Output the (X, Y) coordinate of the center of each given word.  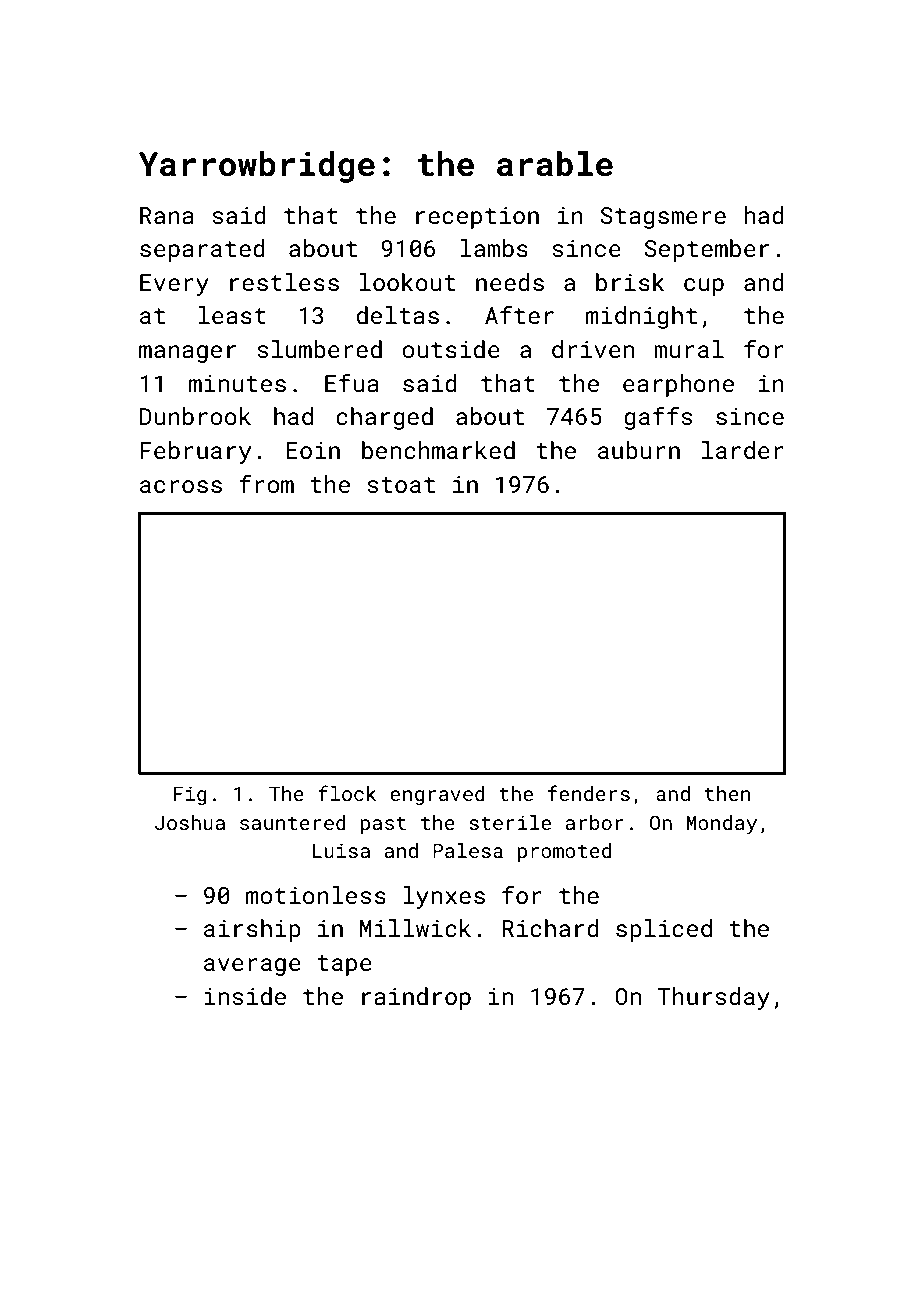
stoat (401, 485)
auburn (639, 450)
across (181, 486)
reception (477, 218)
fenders (589, 793)
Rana (167, 215)
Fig (190, 795)
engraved (437, 795)
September (706, 250)
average (252, 967)
